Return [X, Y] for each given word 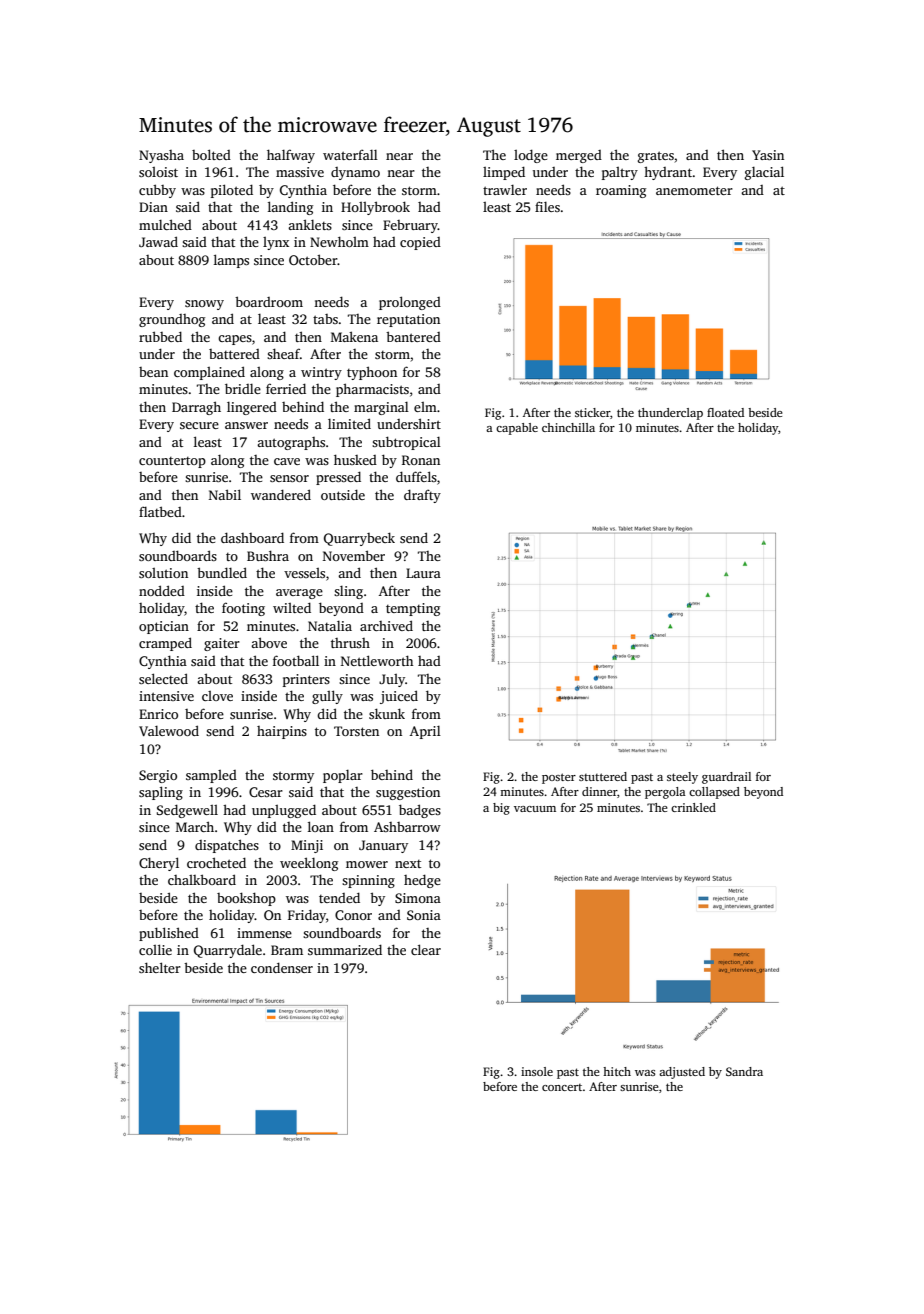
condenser [282, 967]
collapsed [714, 793]
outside [343, 494]
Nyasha [161, 156]
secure [199, 425]
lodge [531, 156]
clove [217, 696]
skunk [387, 713]
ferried [286, 388]
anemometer [694, 190]
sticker [592, 412]
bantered [413, 336]
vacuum [535, 809]
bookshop [246, 899]
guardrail [726, 778]
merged [579, 156]
